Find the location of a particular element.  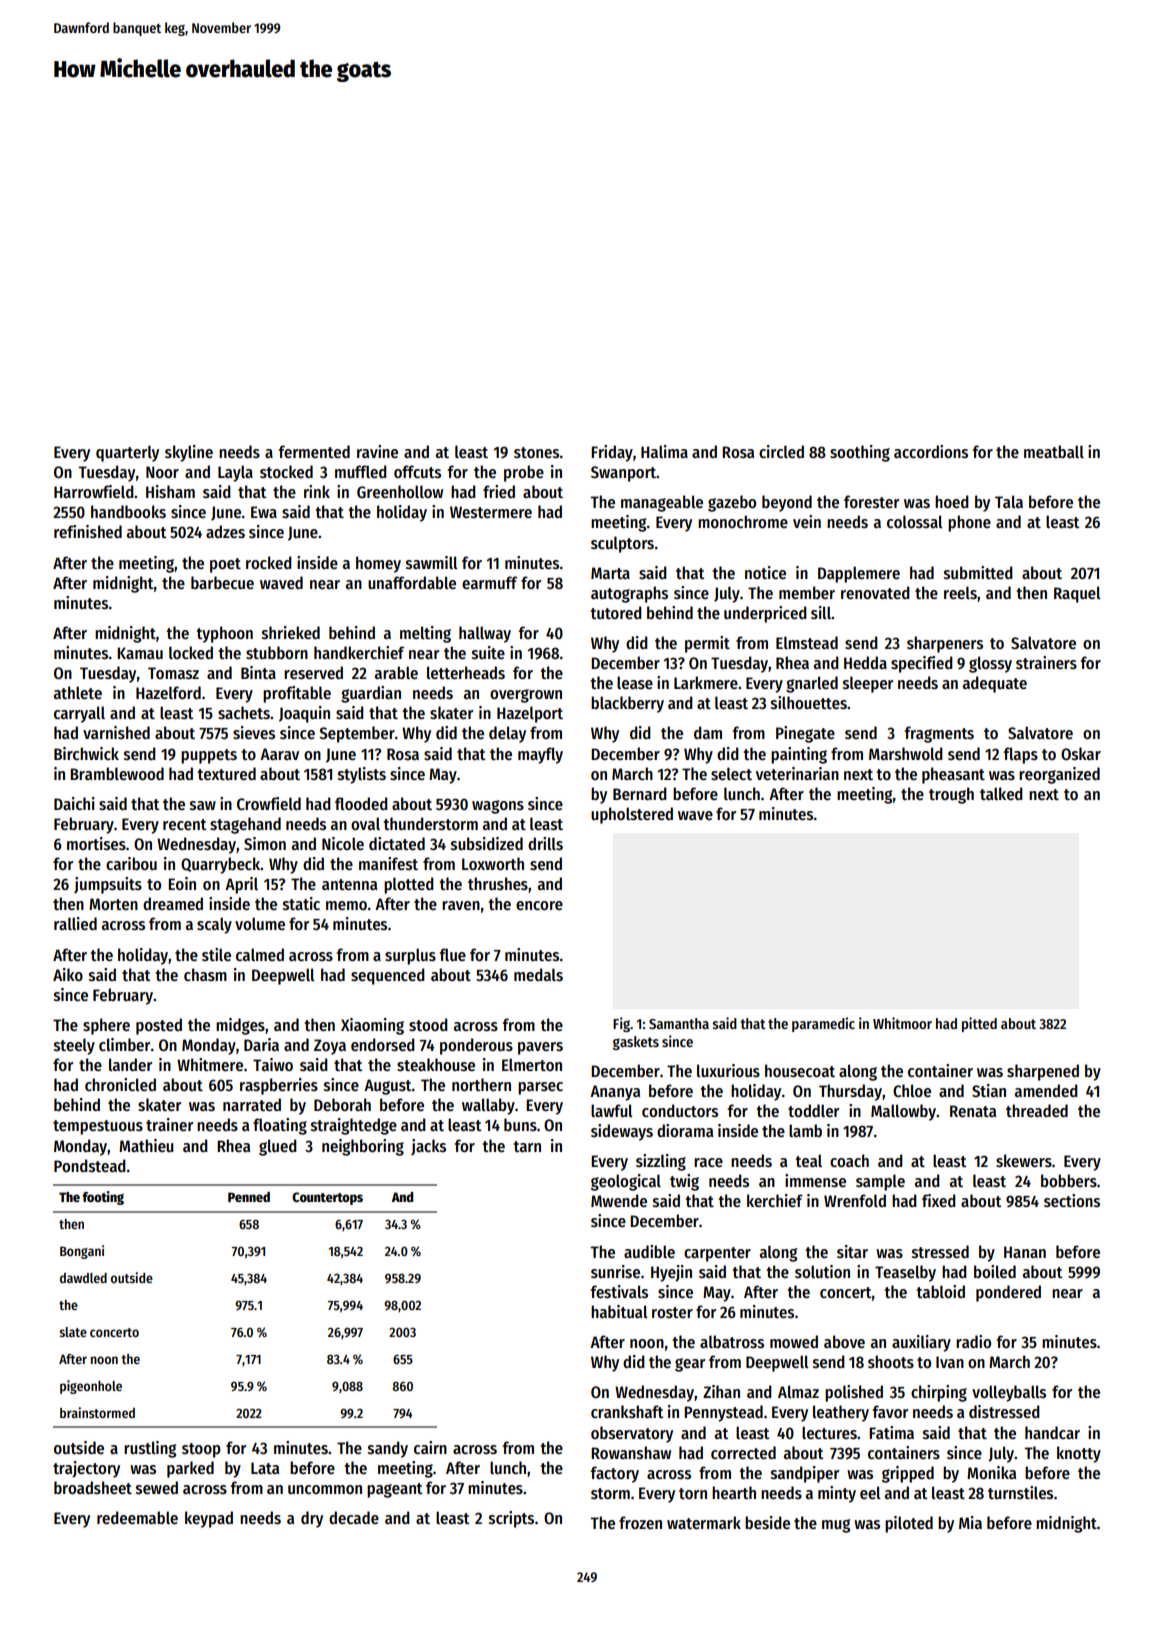

Pinegate is located at coordinates (805, 734).
